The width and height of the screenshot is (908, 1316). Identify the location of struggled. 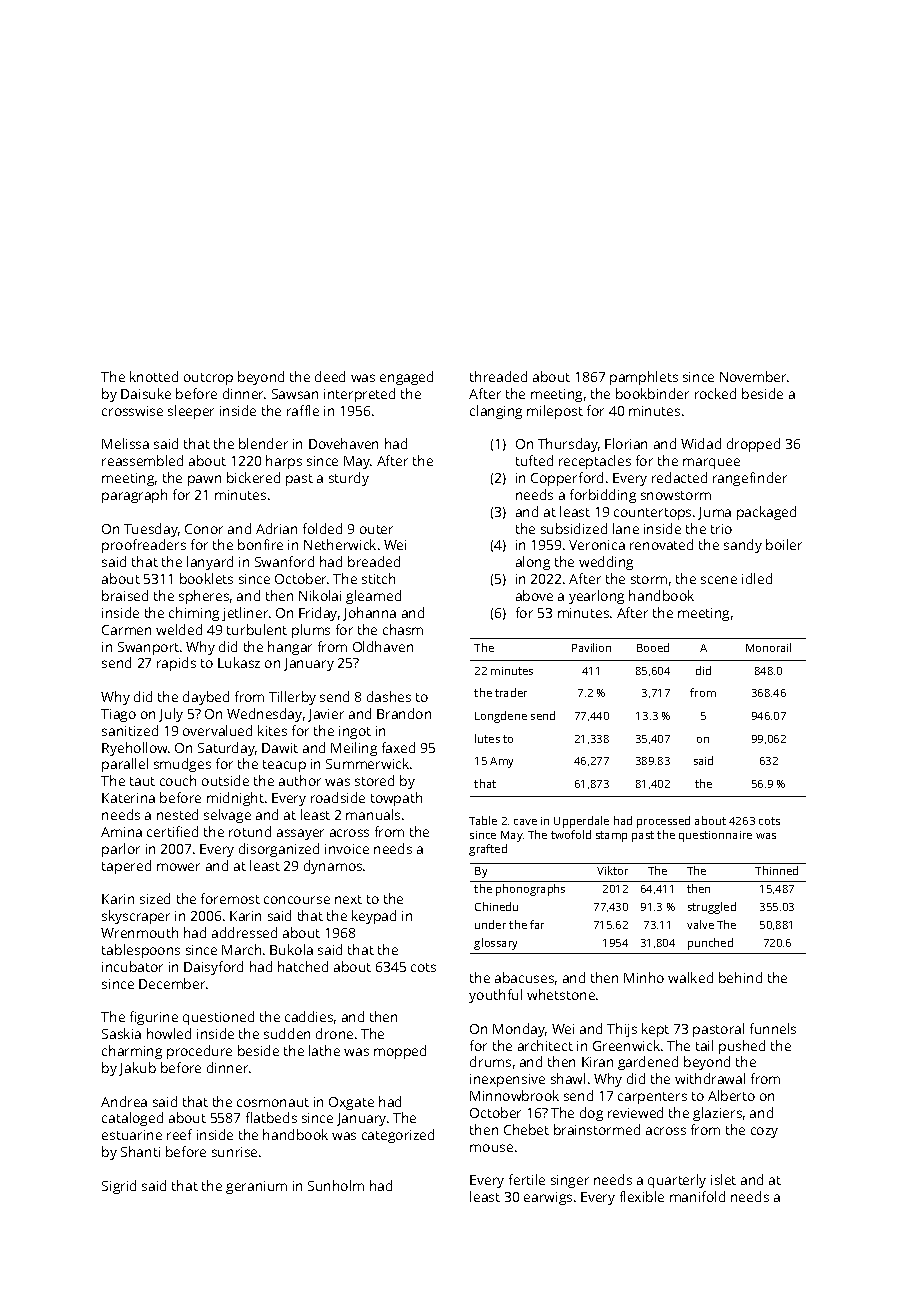
(712, 908).
